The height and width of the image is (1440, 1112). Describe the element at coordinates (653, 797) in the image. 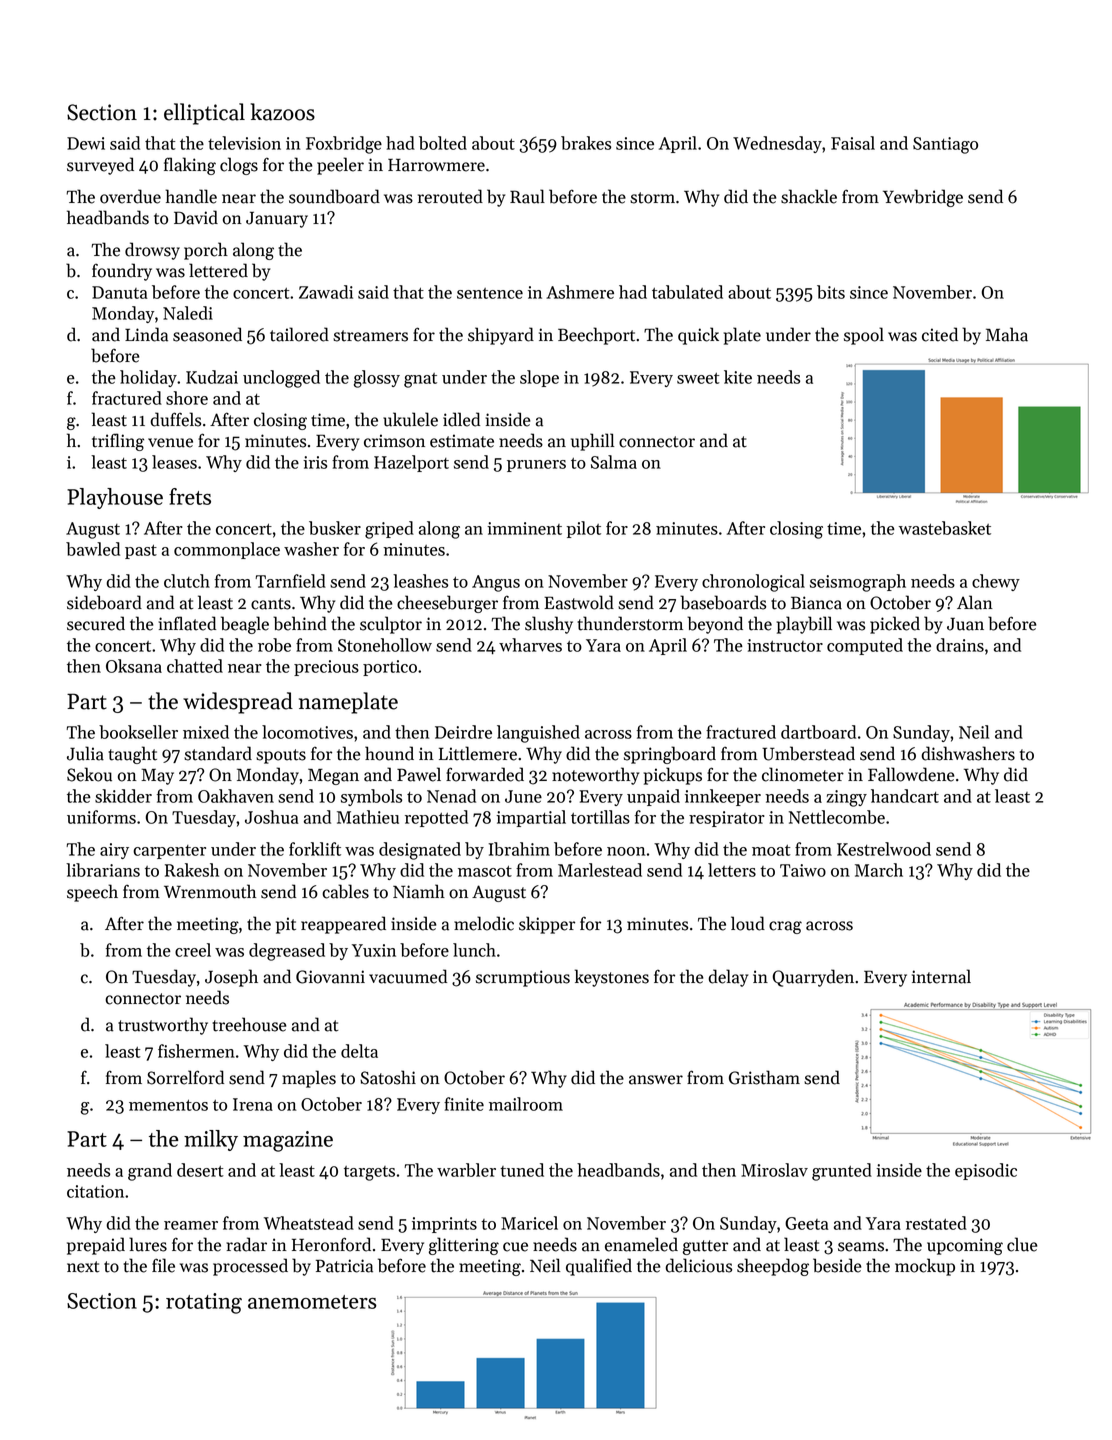

I see `unpaid` at that location.
